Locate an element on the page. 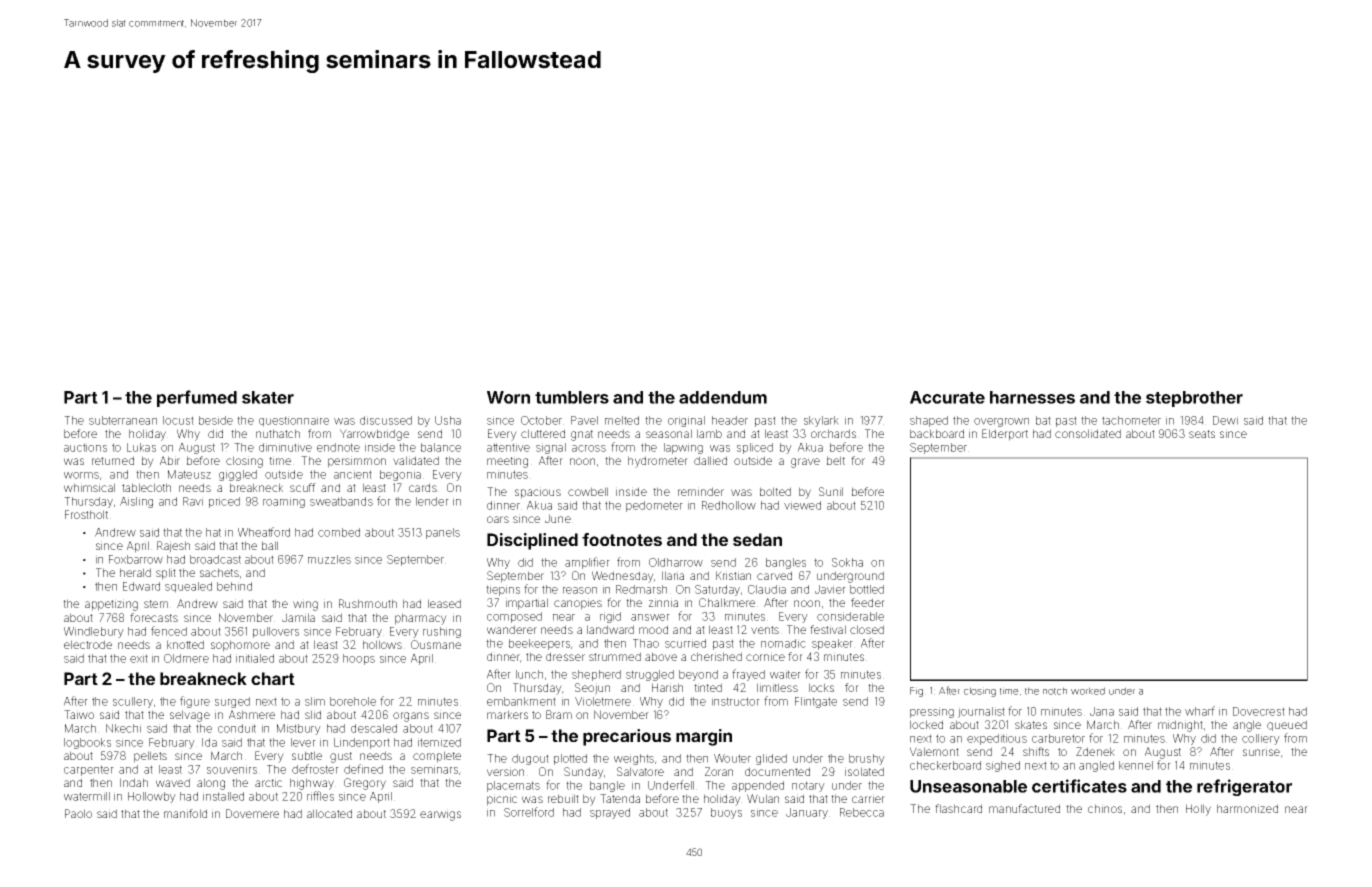 The image size is (1372, 887). manifold is located at coordinates (185, 813).
